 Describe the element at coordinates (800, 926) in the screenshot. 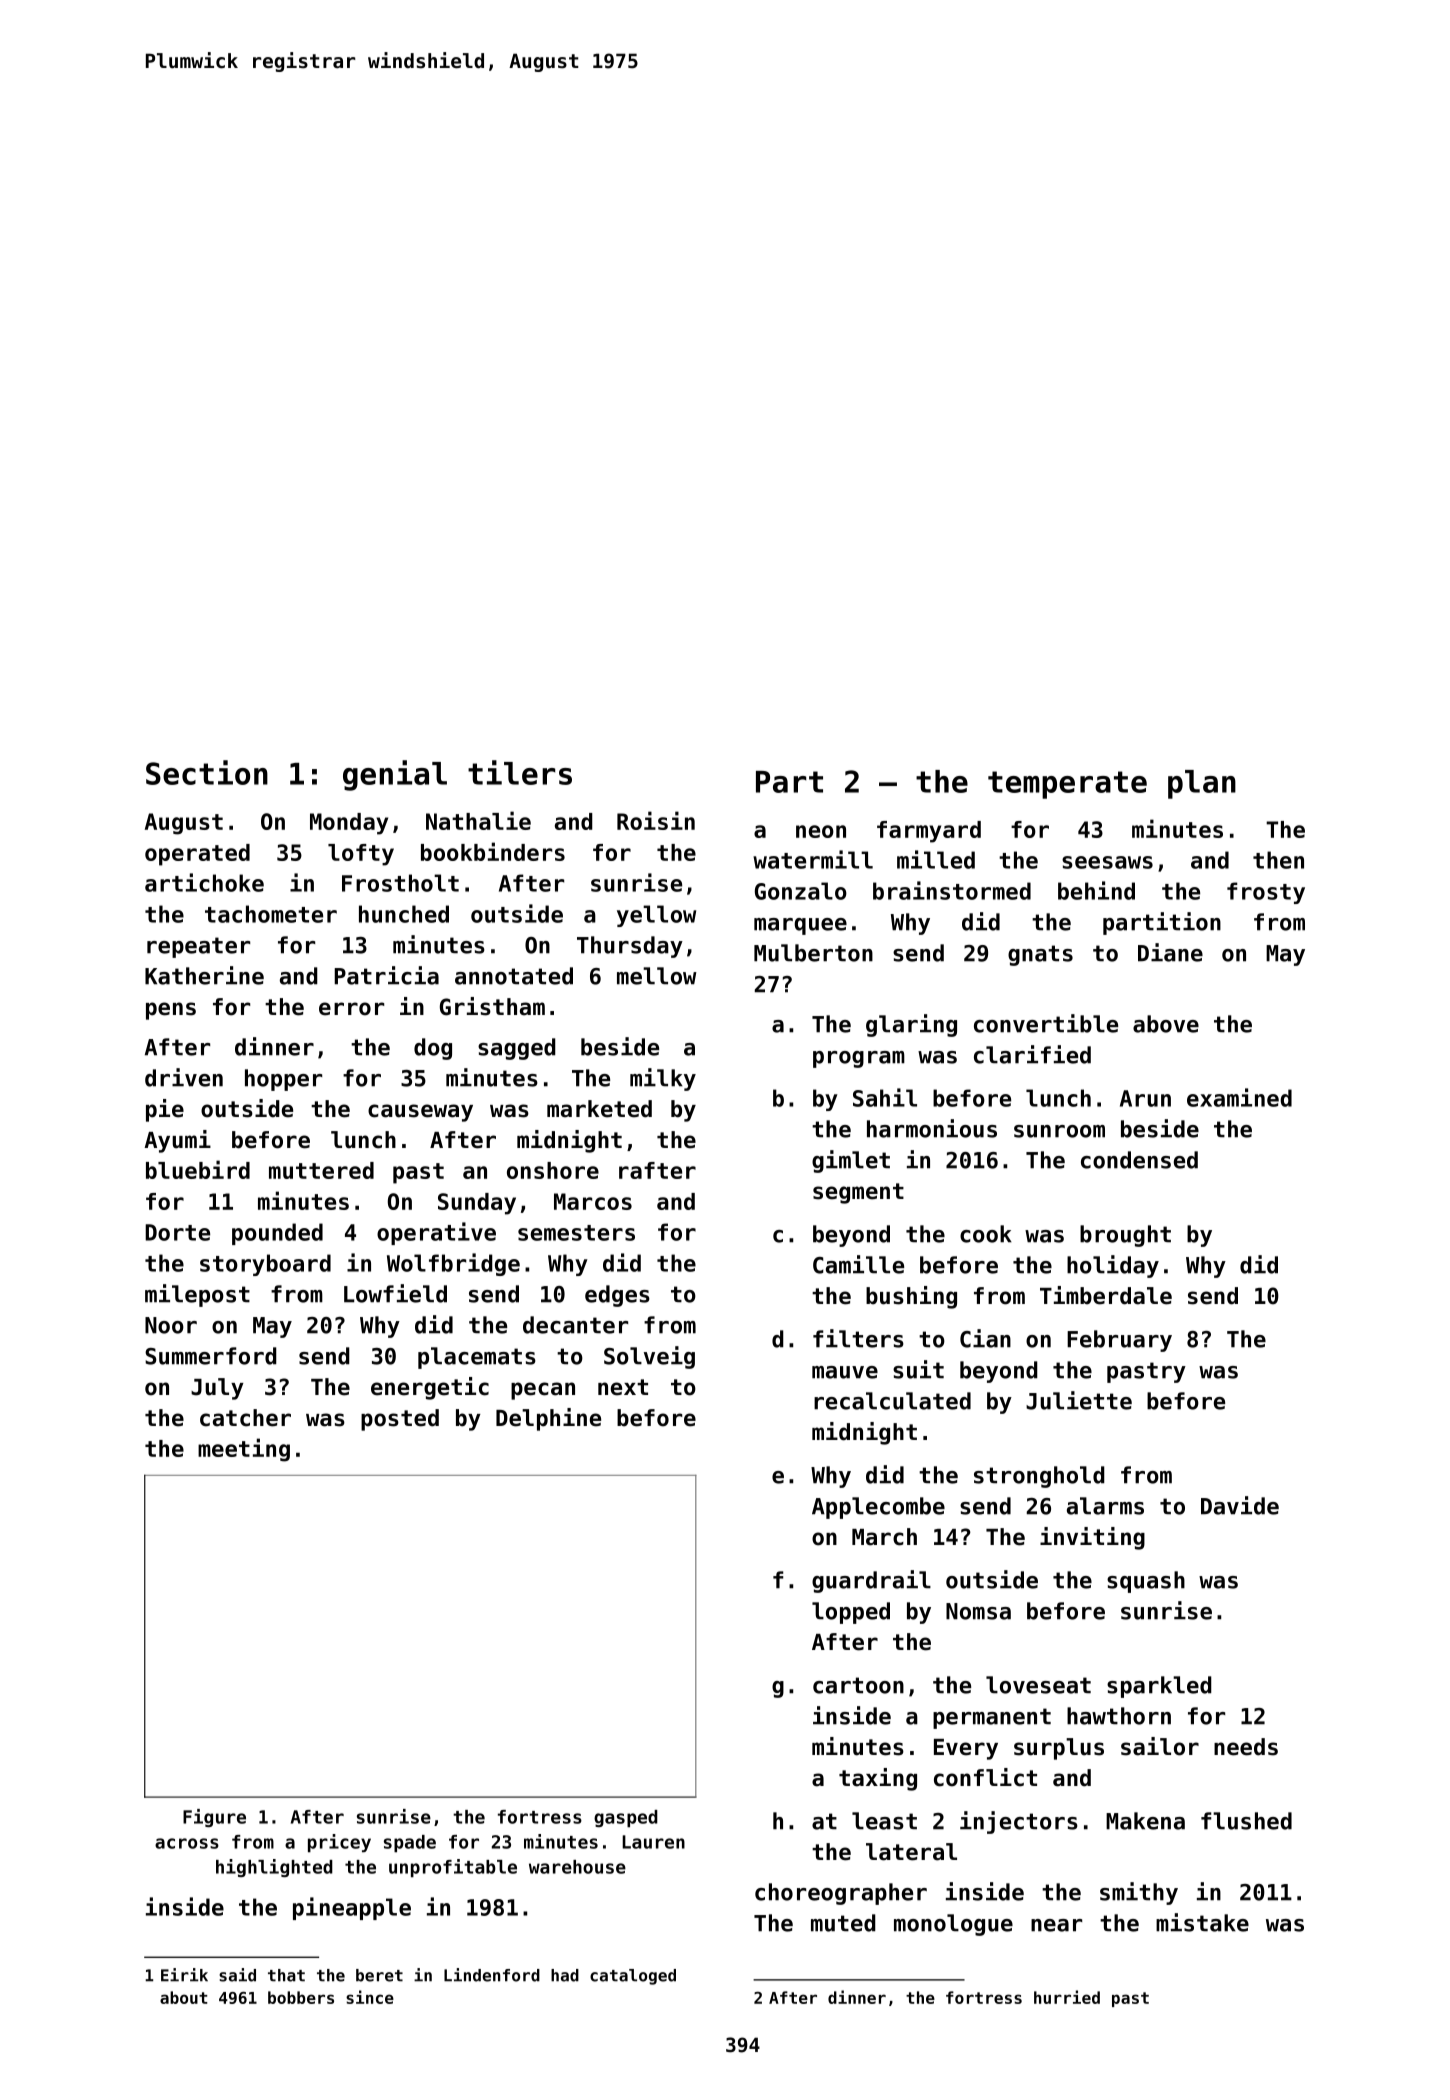

I see `marquee` at that location.
